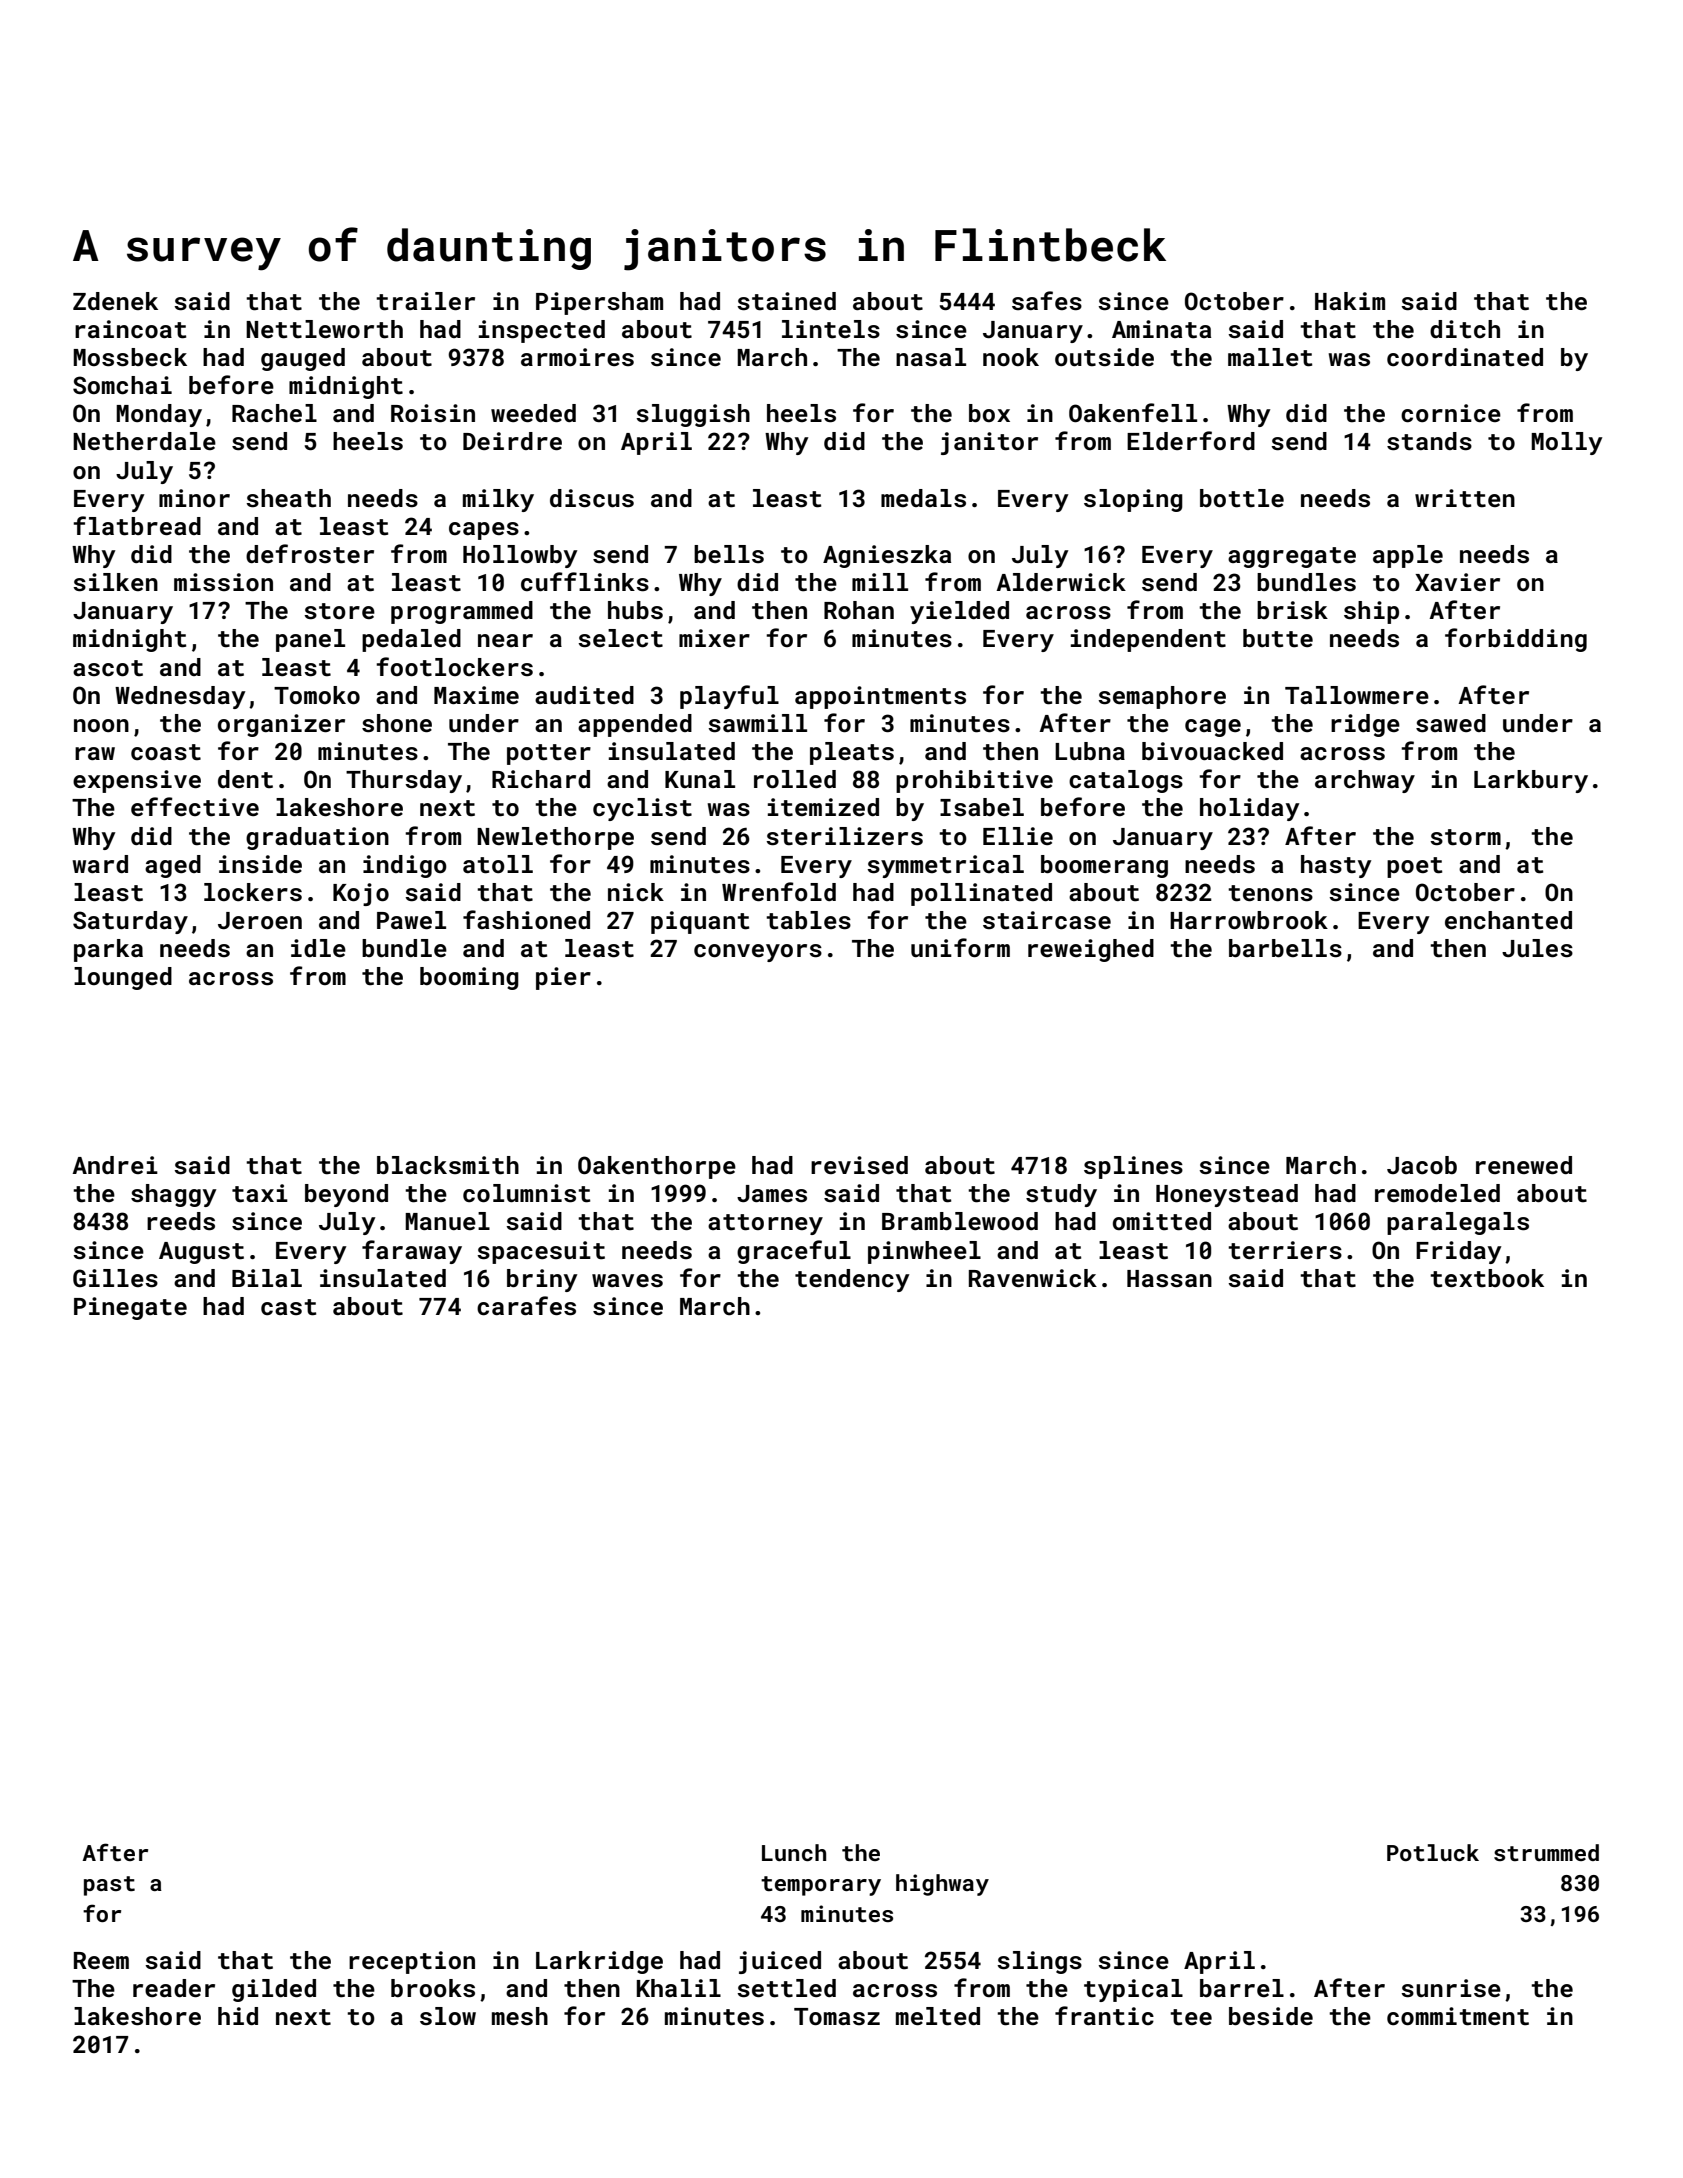 Image resolution: width=1683 pixels, height=2178 pixels. I want to click on revised, so click(859, 1165).
